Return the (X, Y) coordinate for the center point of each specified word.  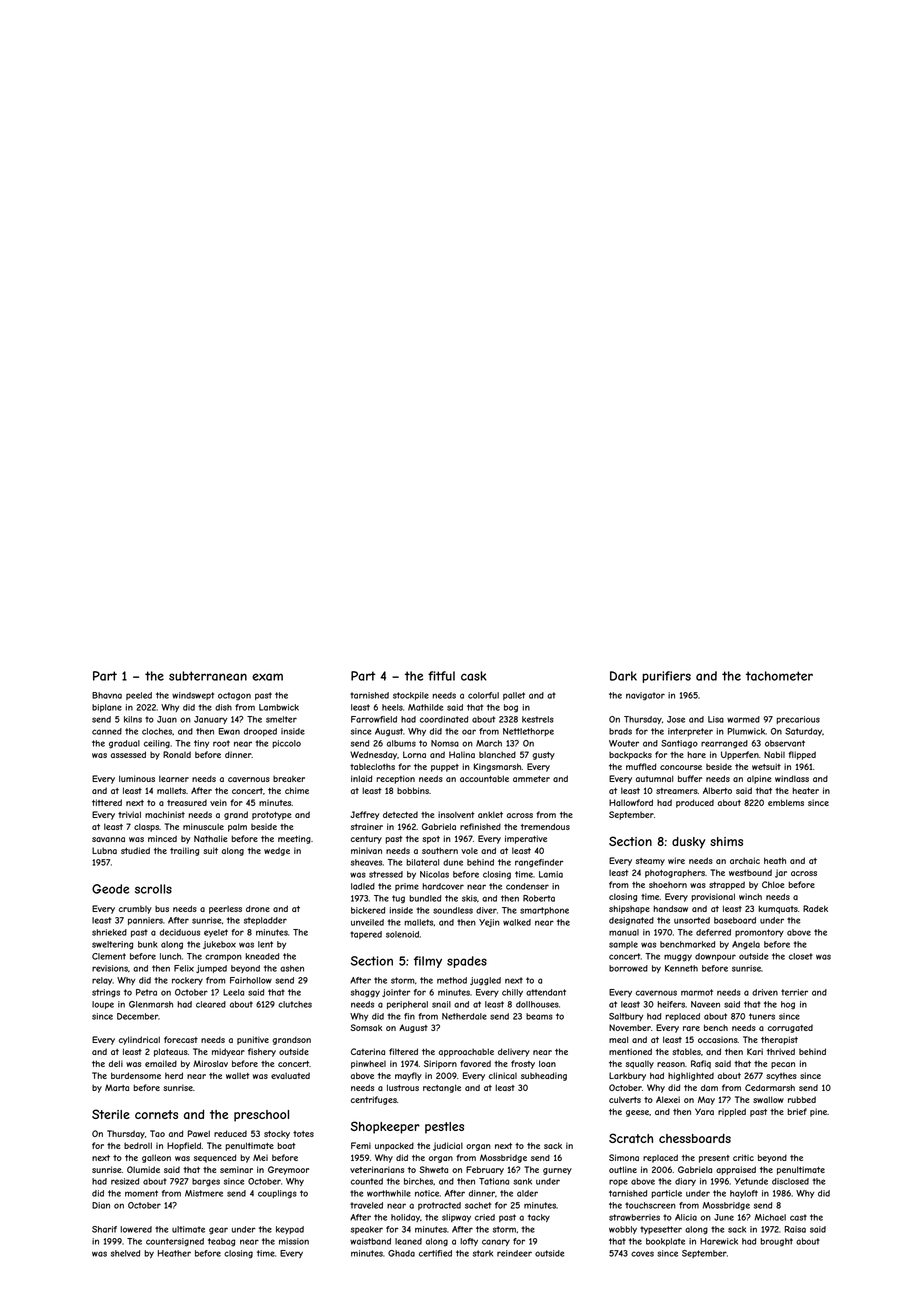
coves (642, 1254)
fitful (441, 676)
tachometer (779, 676)
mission (294, 1241)
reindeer (514, 1253)
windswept (193, 696)
